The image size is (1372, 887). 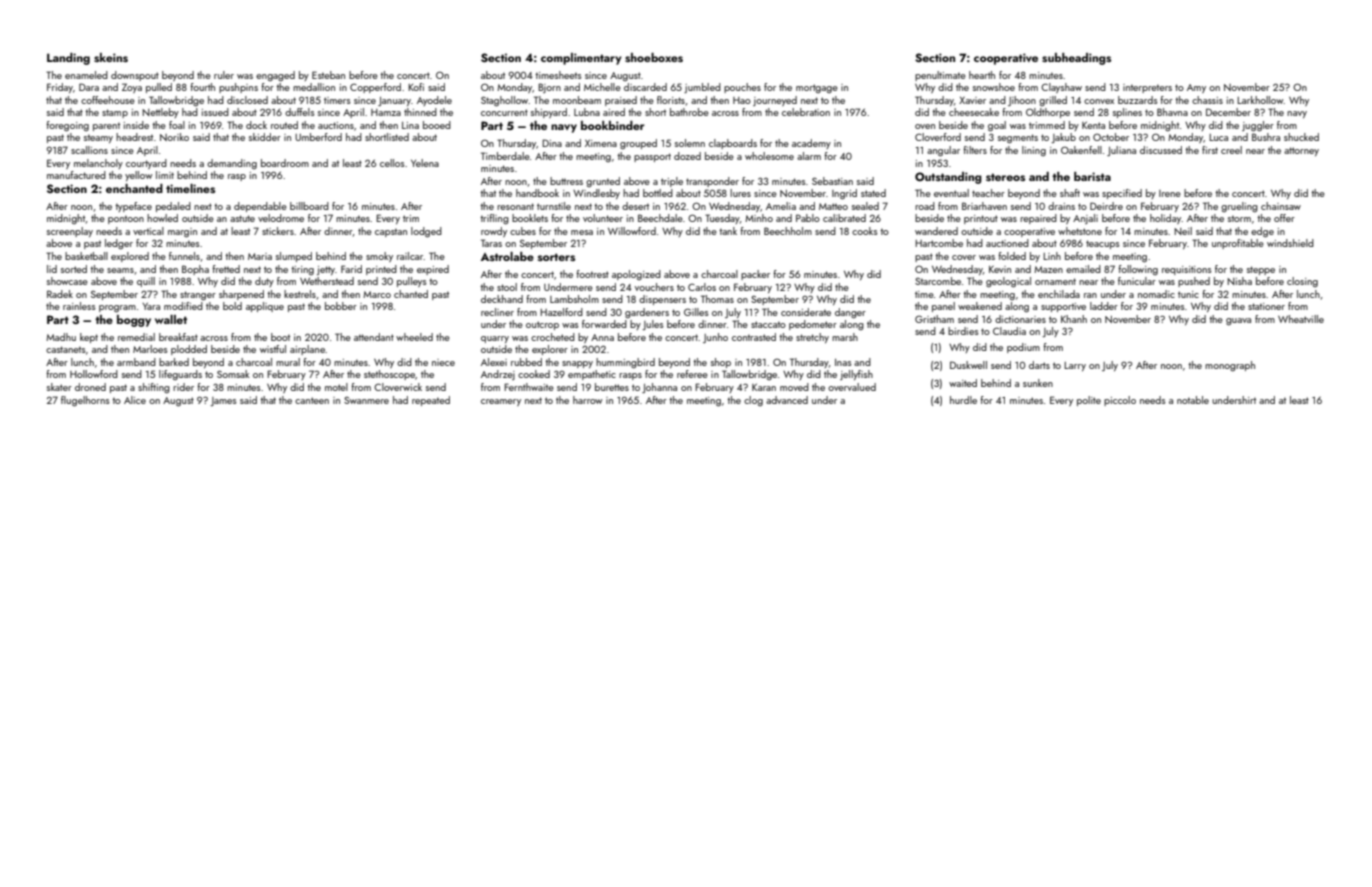 I want to click on packer, so click(x=755, y=275).
